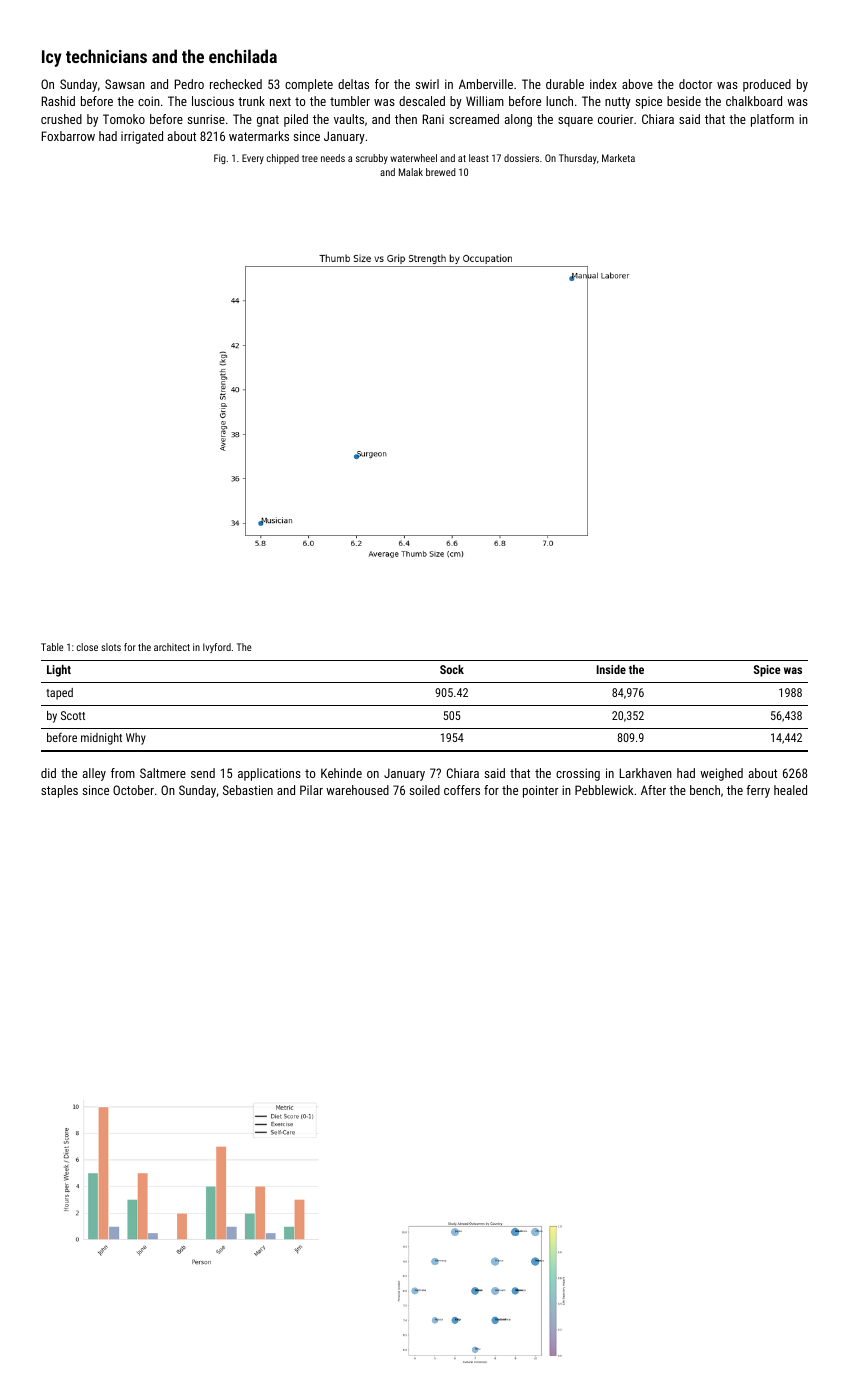 The image size is (849, 1400). What do you see at coordinates (462, 790) in the screenshot?
I see `coffers` at bounding box center [462, 790].
